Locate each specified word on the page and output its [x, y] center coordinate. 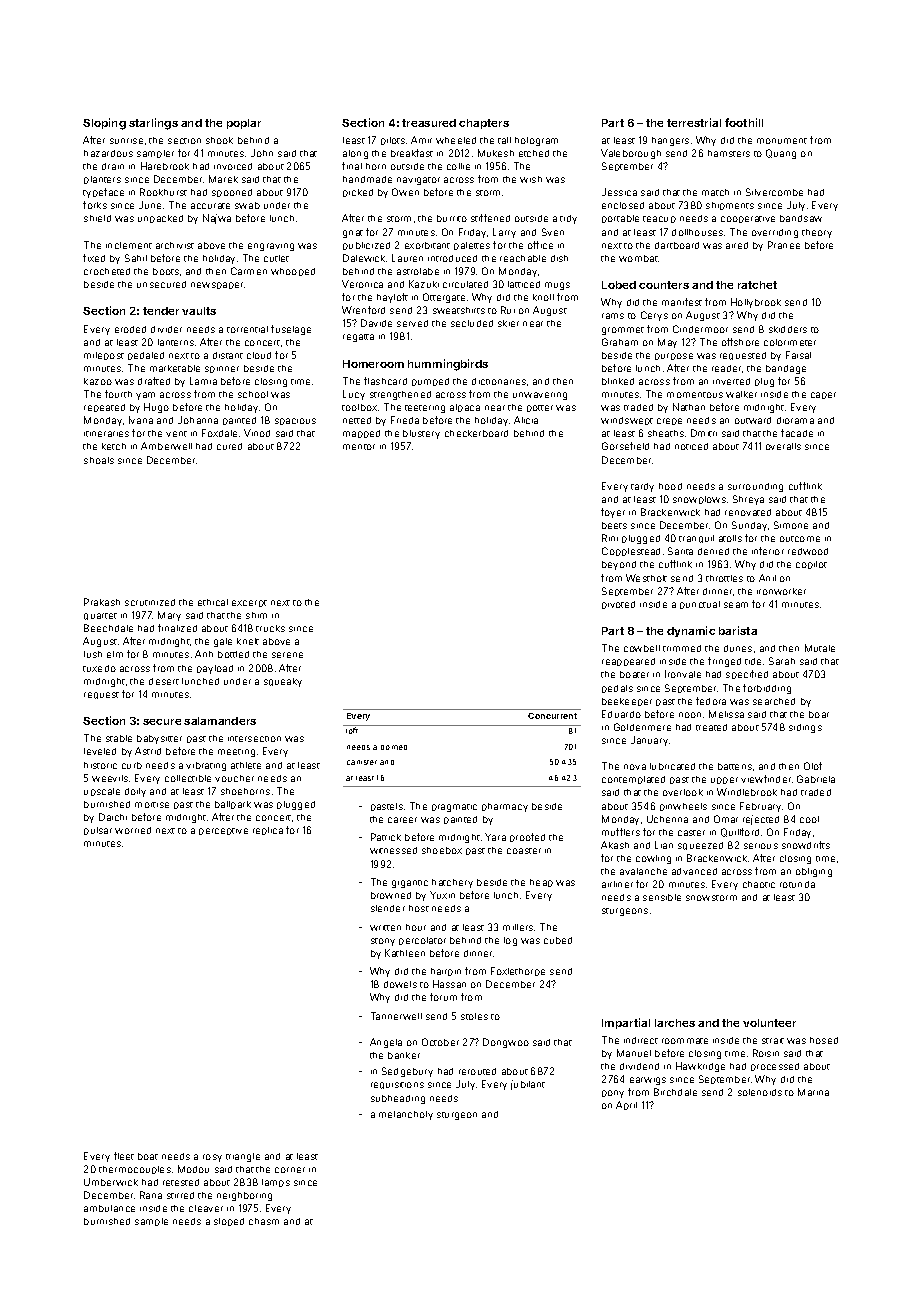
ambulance [109, 1208]
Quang [781, 154]
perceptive [223, 831]
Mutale [820, 648]
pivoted [618, 605]
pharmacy [505, 807]
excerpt [249, 603]
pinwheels [683, 807]
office [540, 245]
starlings [153, 124]
